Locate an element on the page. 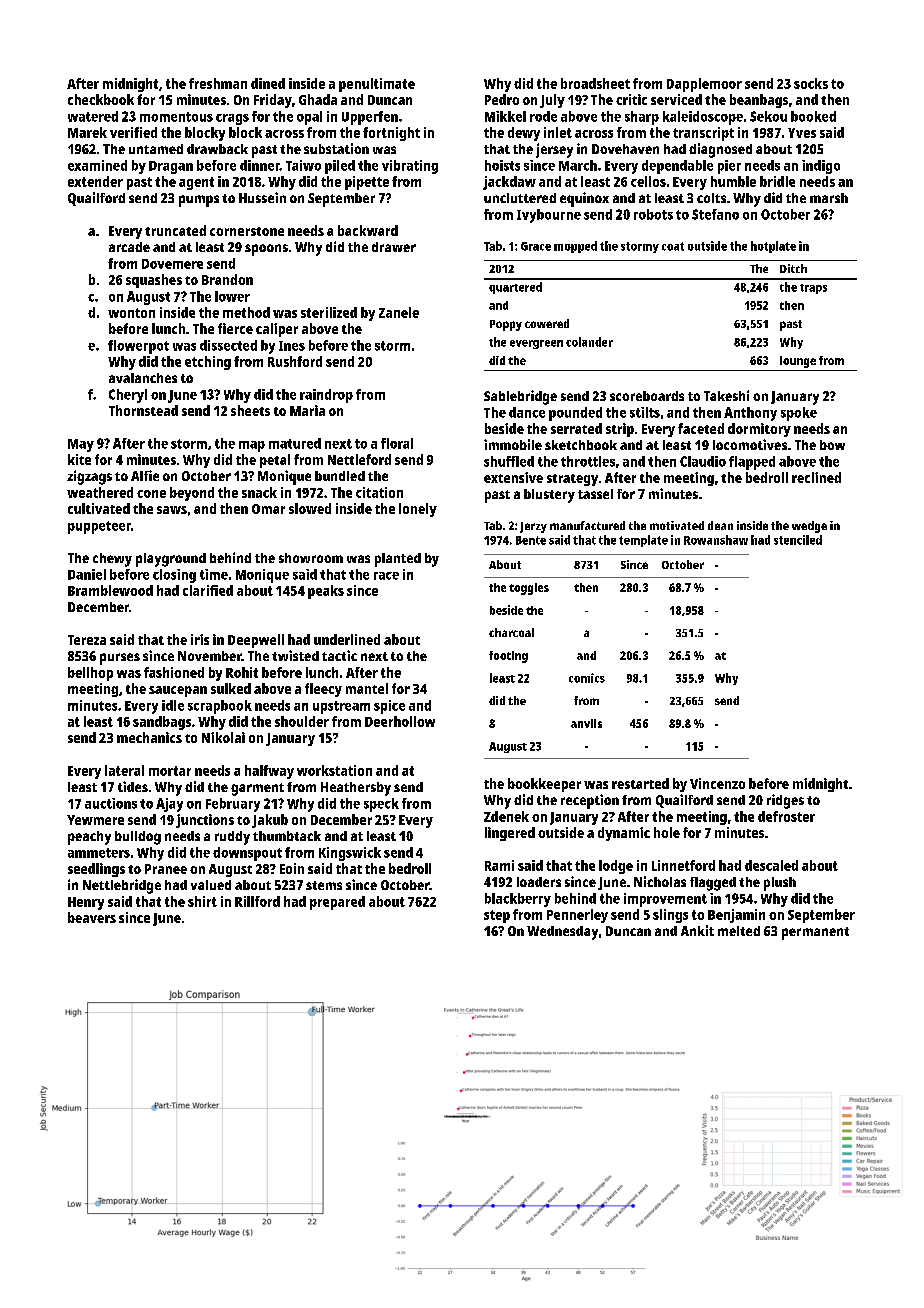  Daniel is located at coordinates (87, 574).
